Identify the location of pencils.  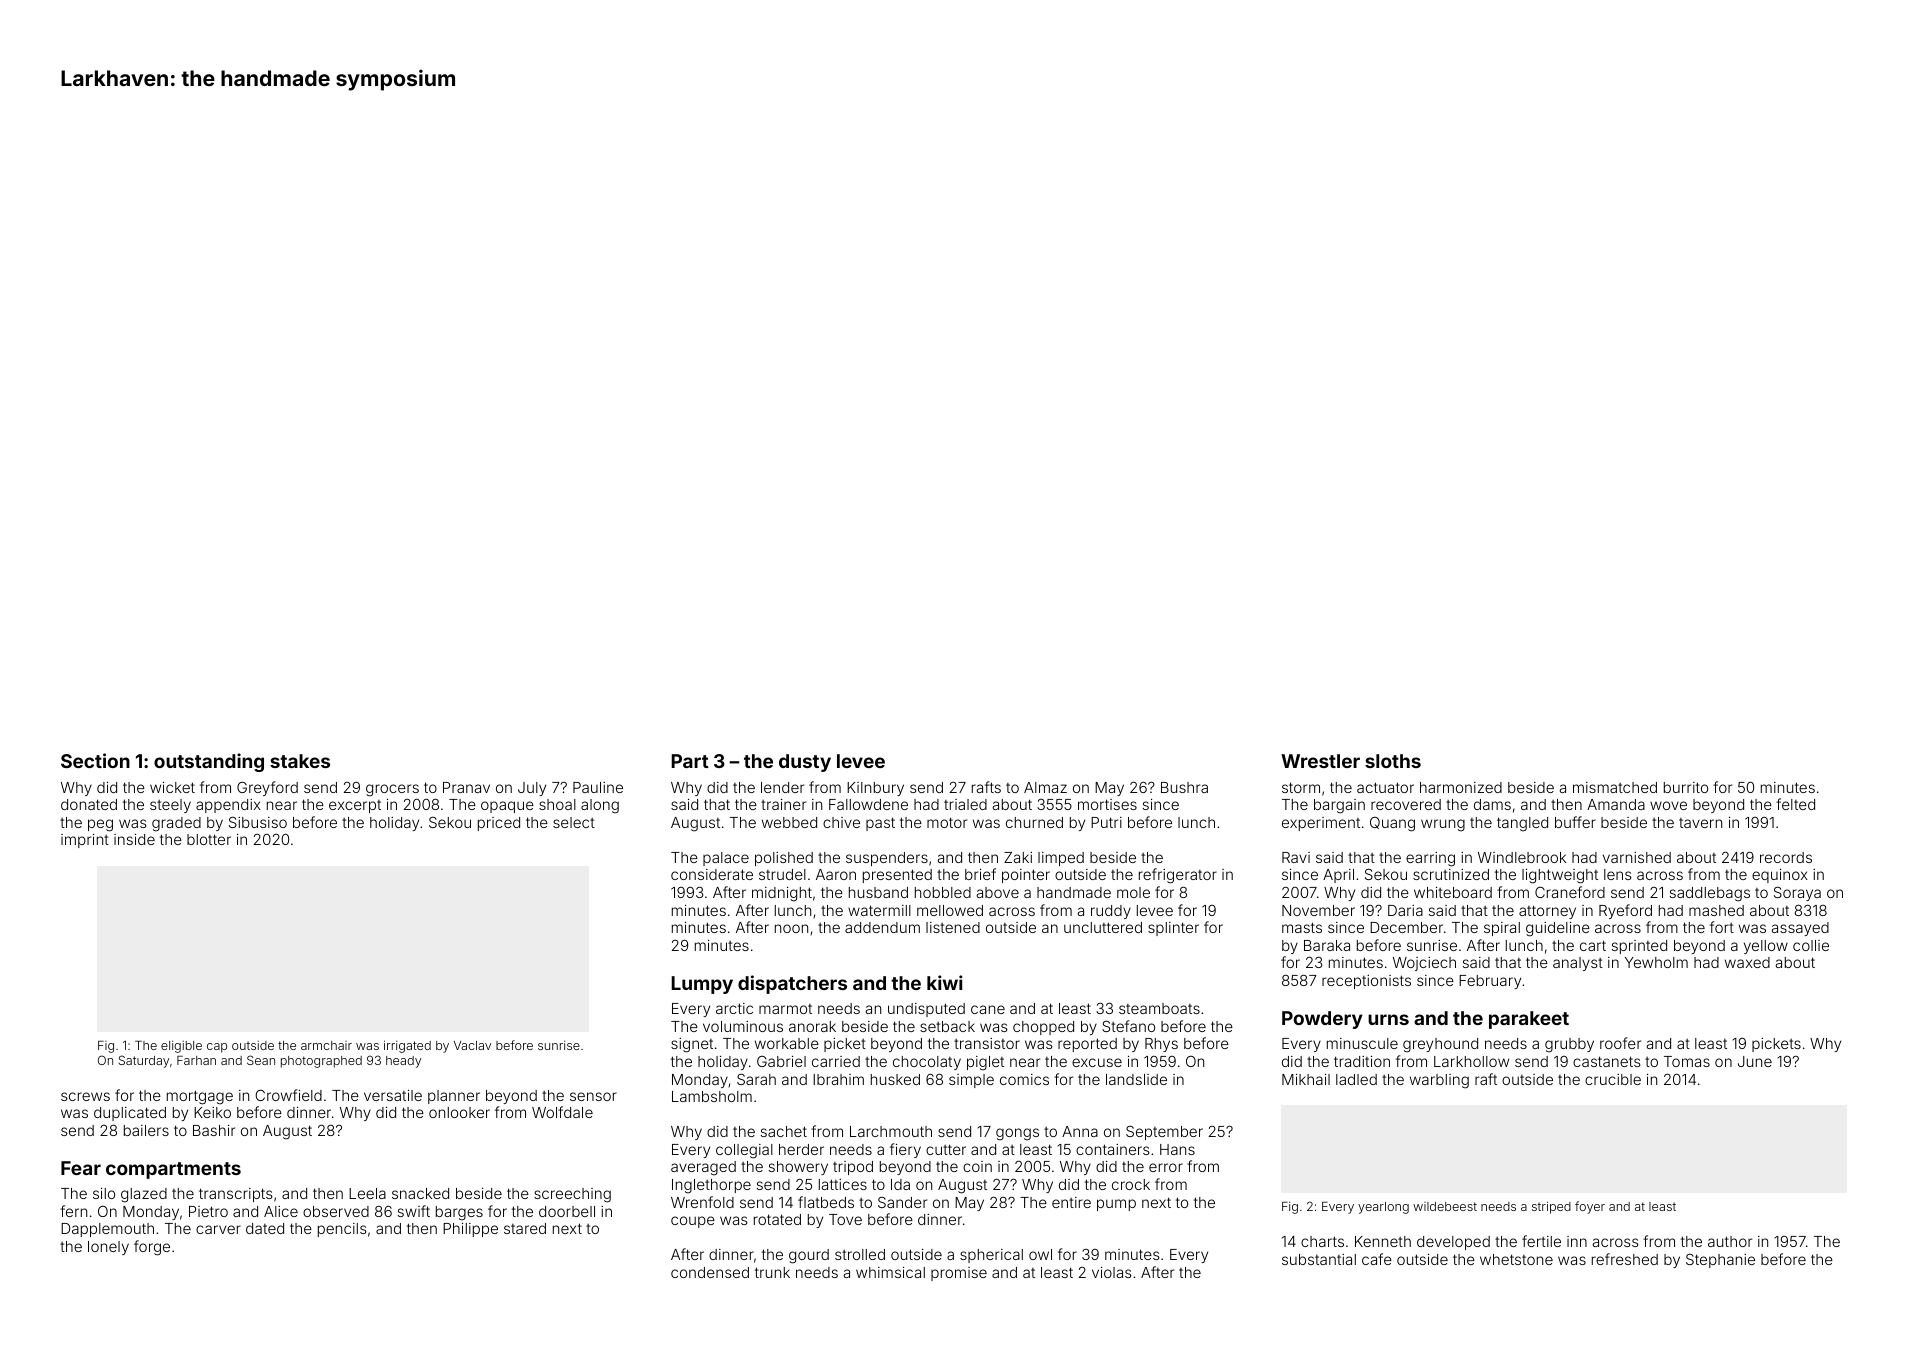
(342, 1230).
